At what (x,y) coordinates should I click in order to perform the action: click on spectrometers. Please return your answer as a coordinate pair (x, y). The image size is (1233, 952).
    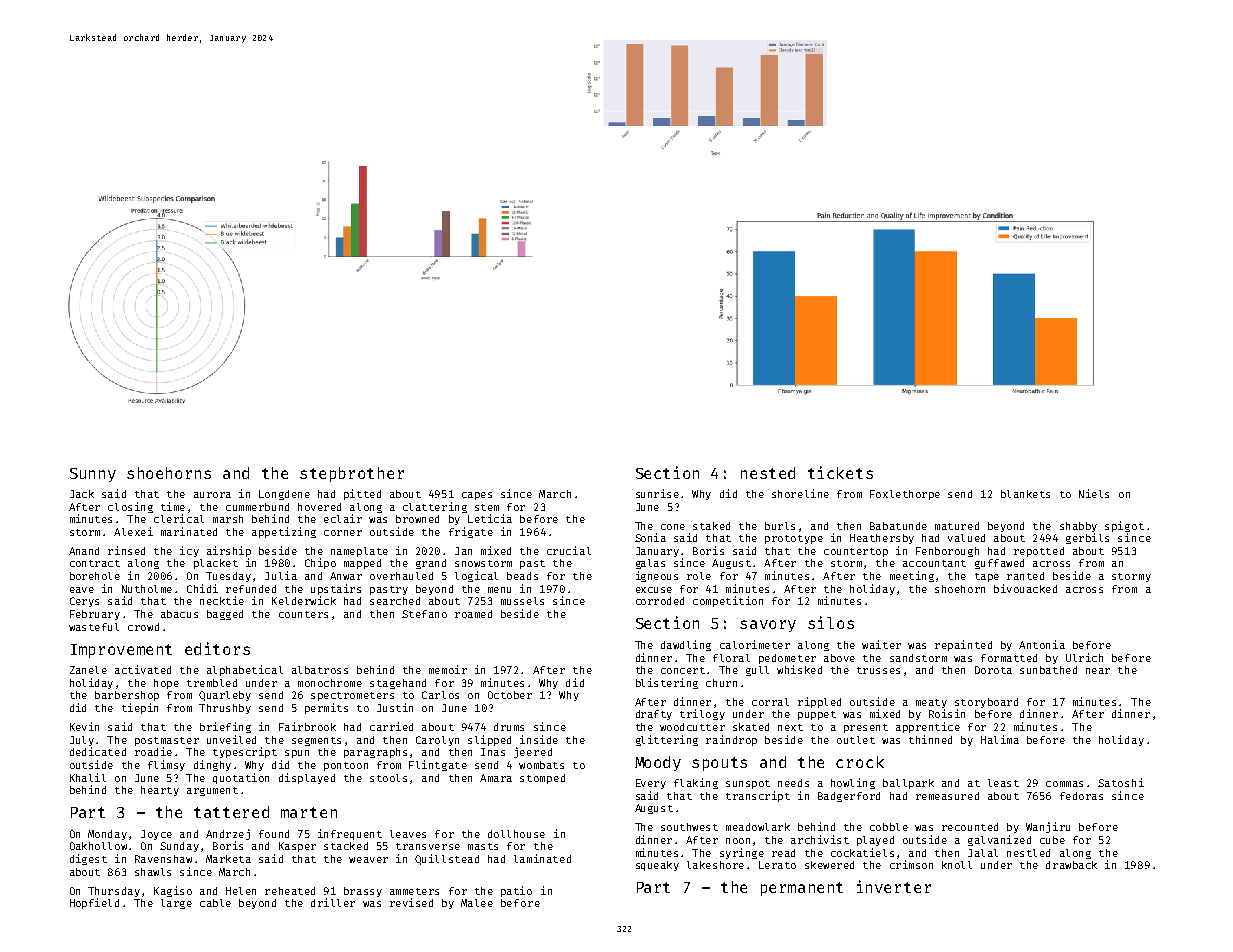
    Looking at the image, I should click on (352, 696).
